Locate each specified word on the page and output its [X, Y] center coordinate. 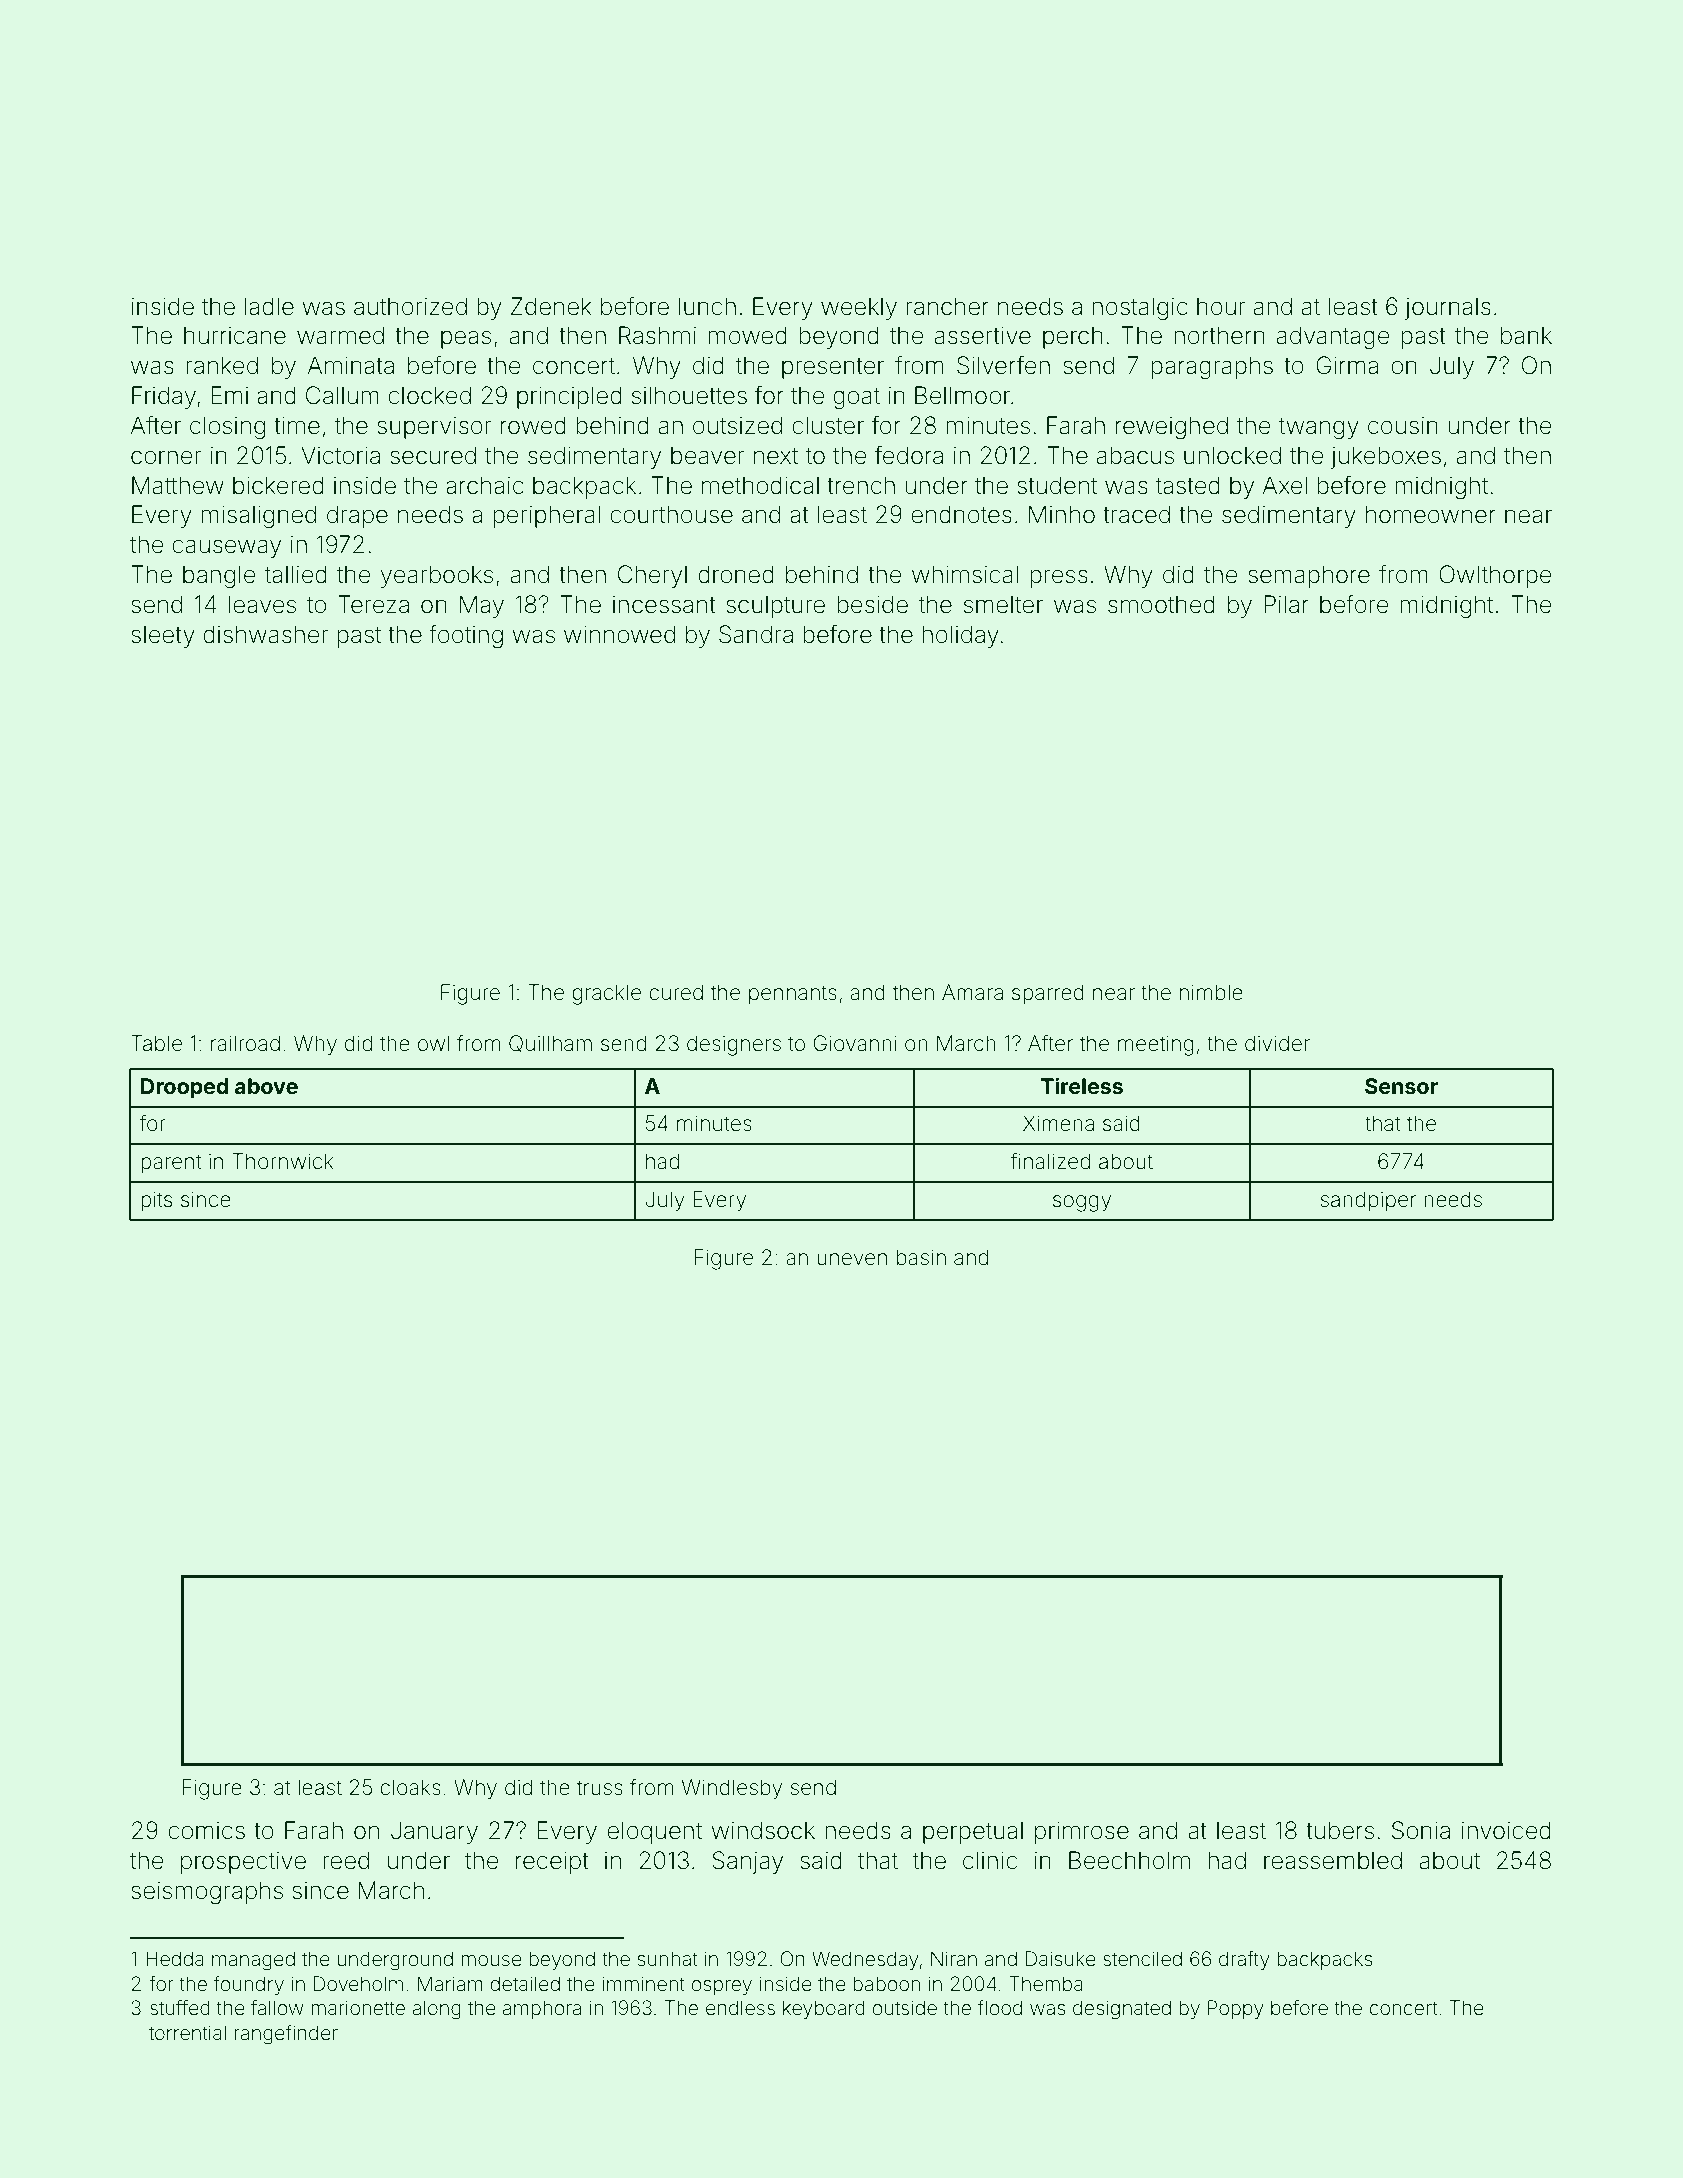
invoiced [1506, 1830]
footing [466, 636]
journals [1448, 308]
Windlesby [732, 1789]
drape [357, 516]
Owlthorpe [1495, 576]
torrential [187, 2032]
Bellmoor [962, 395]
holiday [960, 636]
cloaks [410, 1787]
